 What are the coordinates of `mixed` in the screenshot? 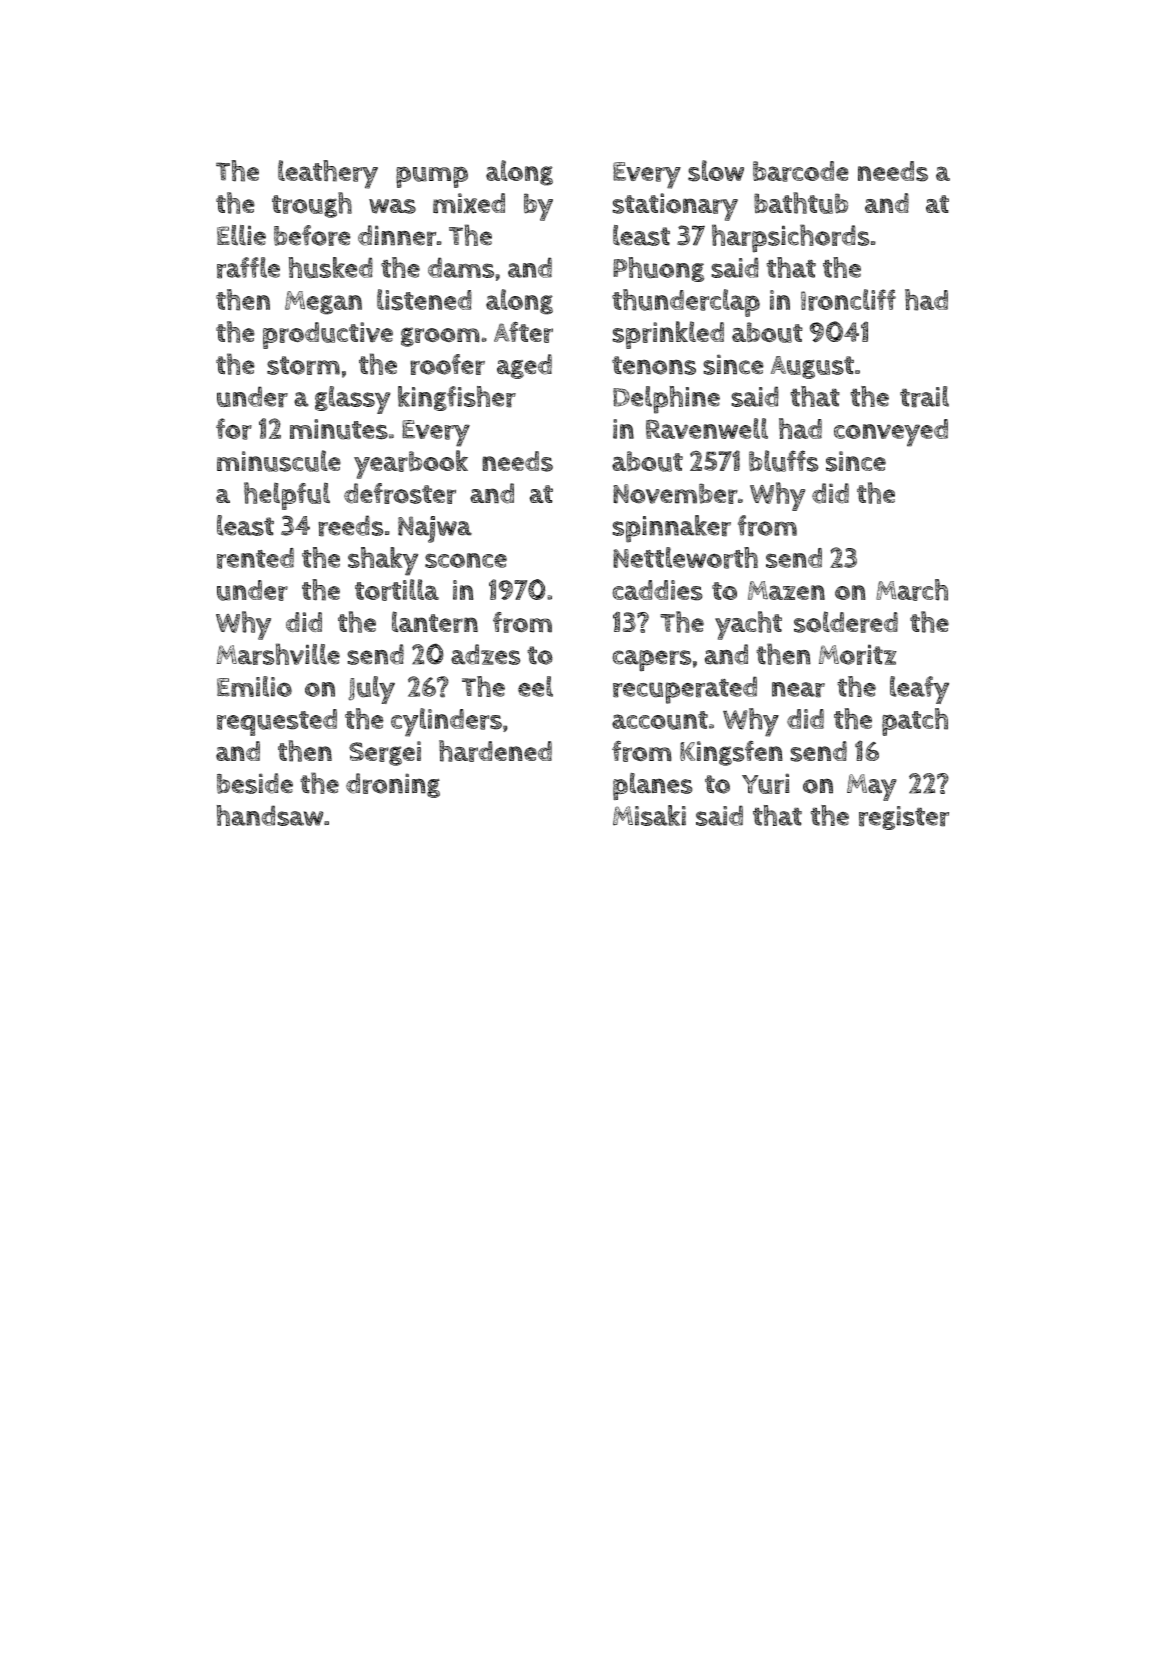 It's located at (469, 203).
